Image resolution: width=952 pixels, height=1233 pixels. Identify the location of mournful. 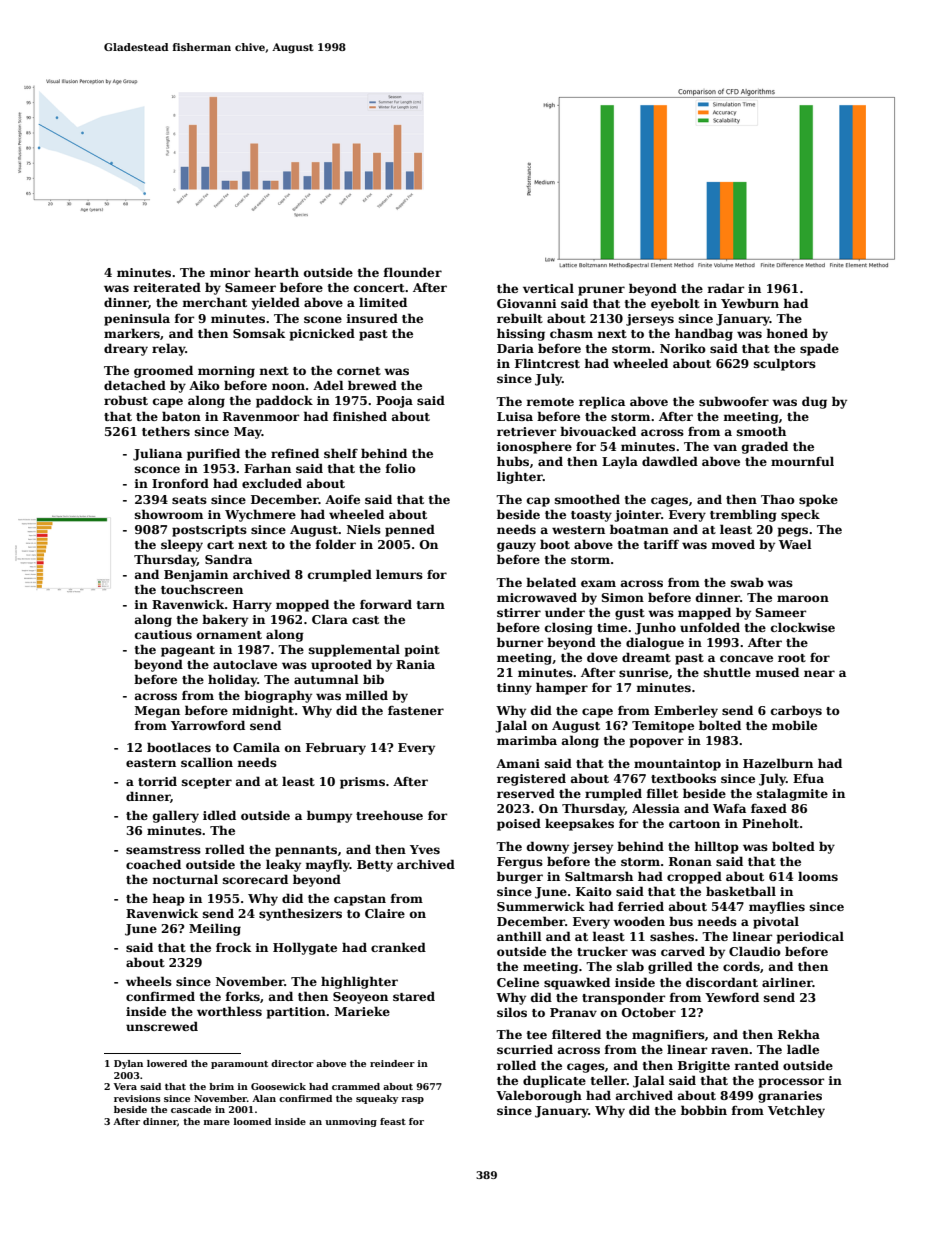
(802, 461).
